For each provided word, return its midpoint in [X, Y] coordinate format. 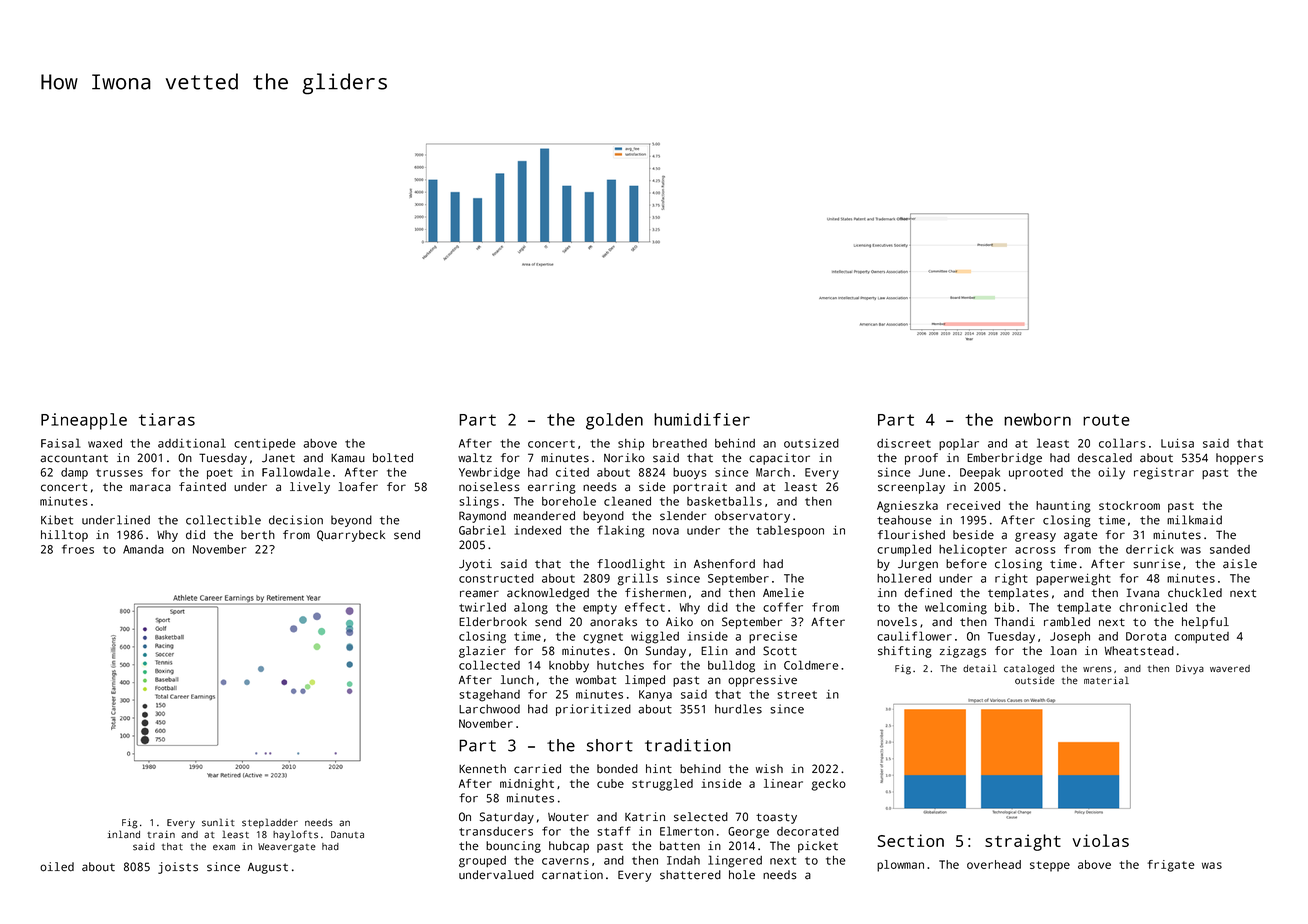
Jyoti [475, 565]
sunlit [218, 822]
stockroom [1129, 505]
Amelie [783, 593]
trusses [119, 473]
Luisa [1177, 443]
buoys [690, 474]
